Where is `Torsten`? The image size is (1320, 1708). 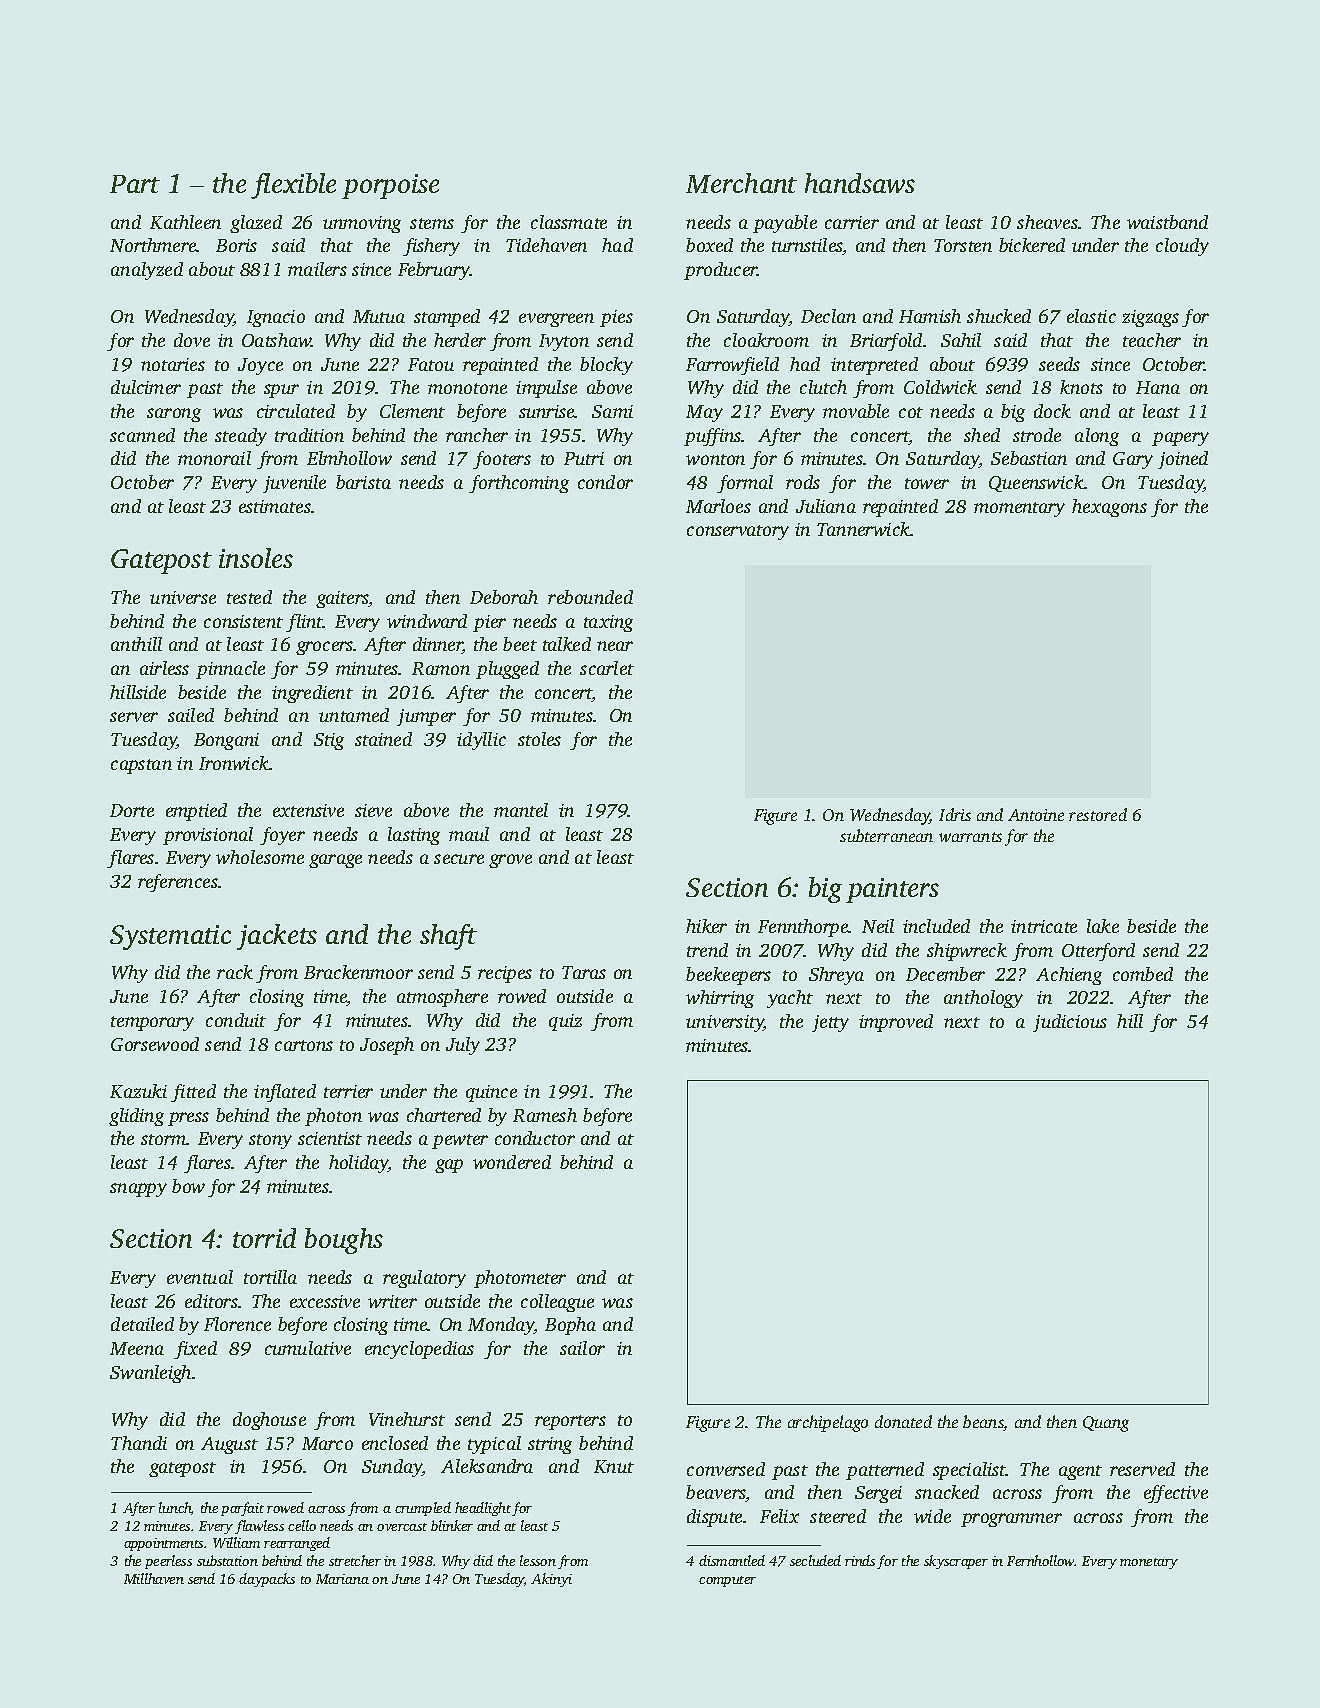
Torsten is located at coordinates (963, 245).
